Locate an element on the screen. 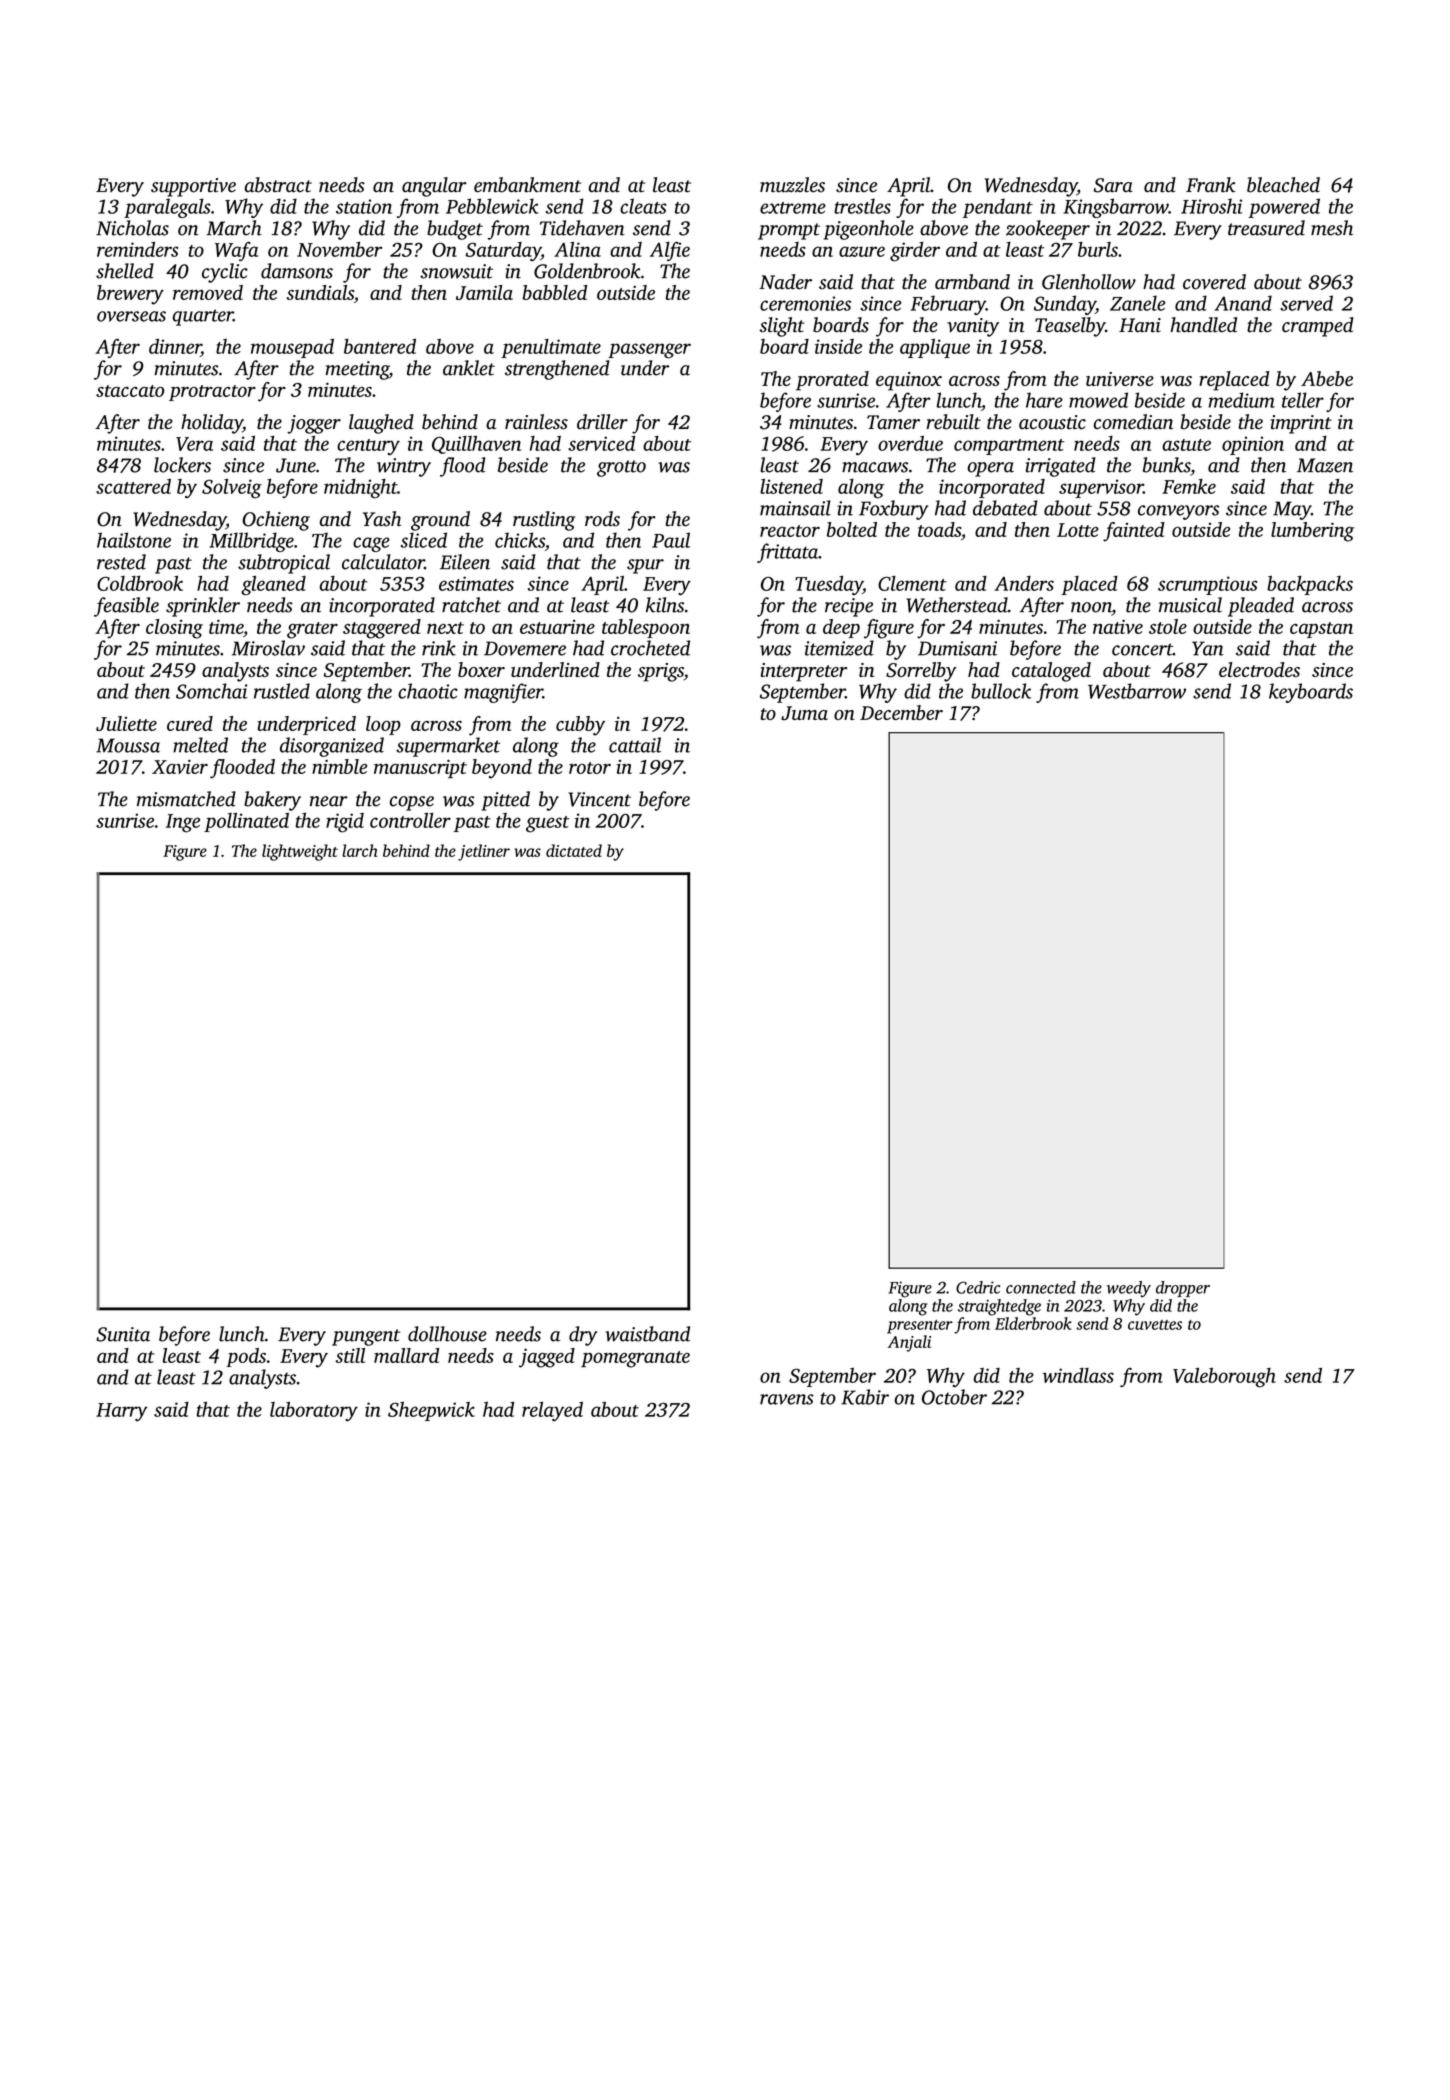 The height and width of the screenshot is (2100, 1450). cleats is located at coordinates (643, 206).
